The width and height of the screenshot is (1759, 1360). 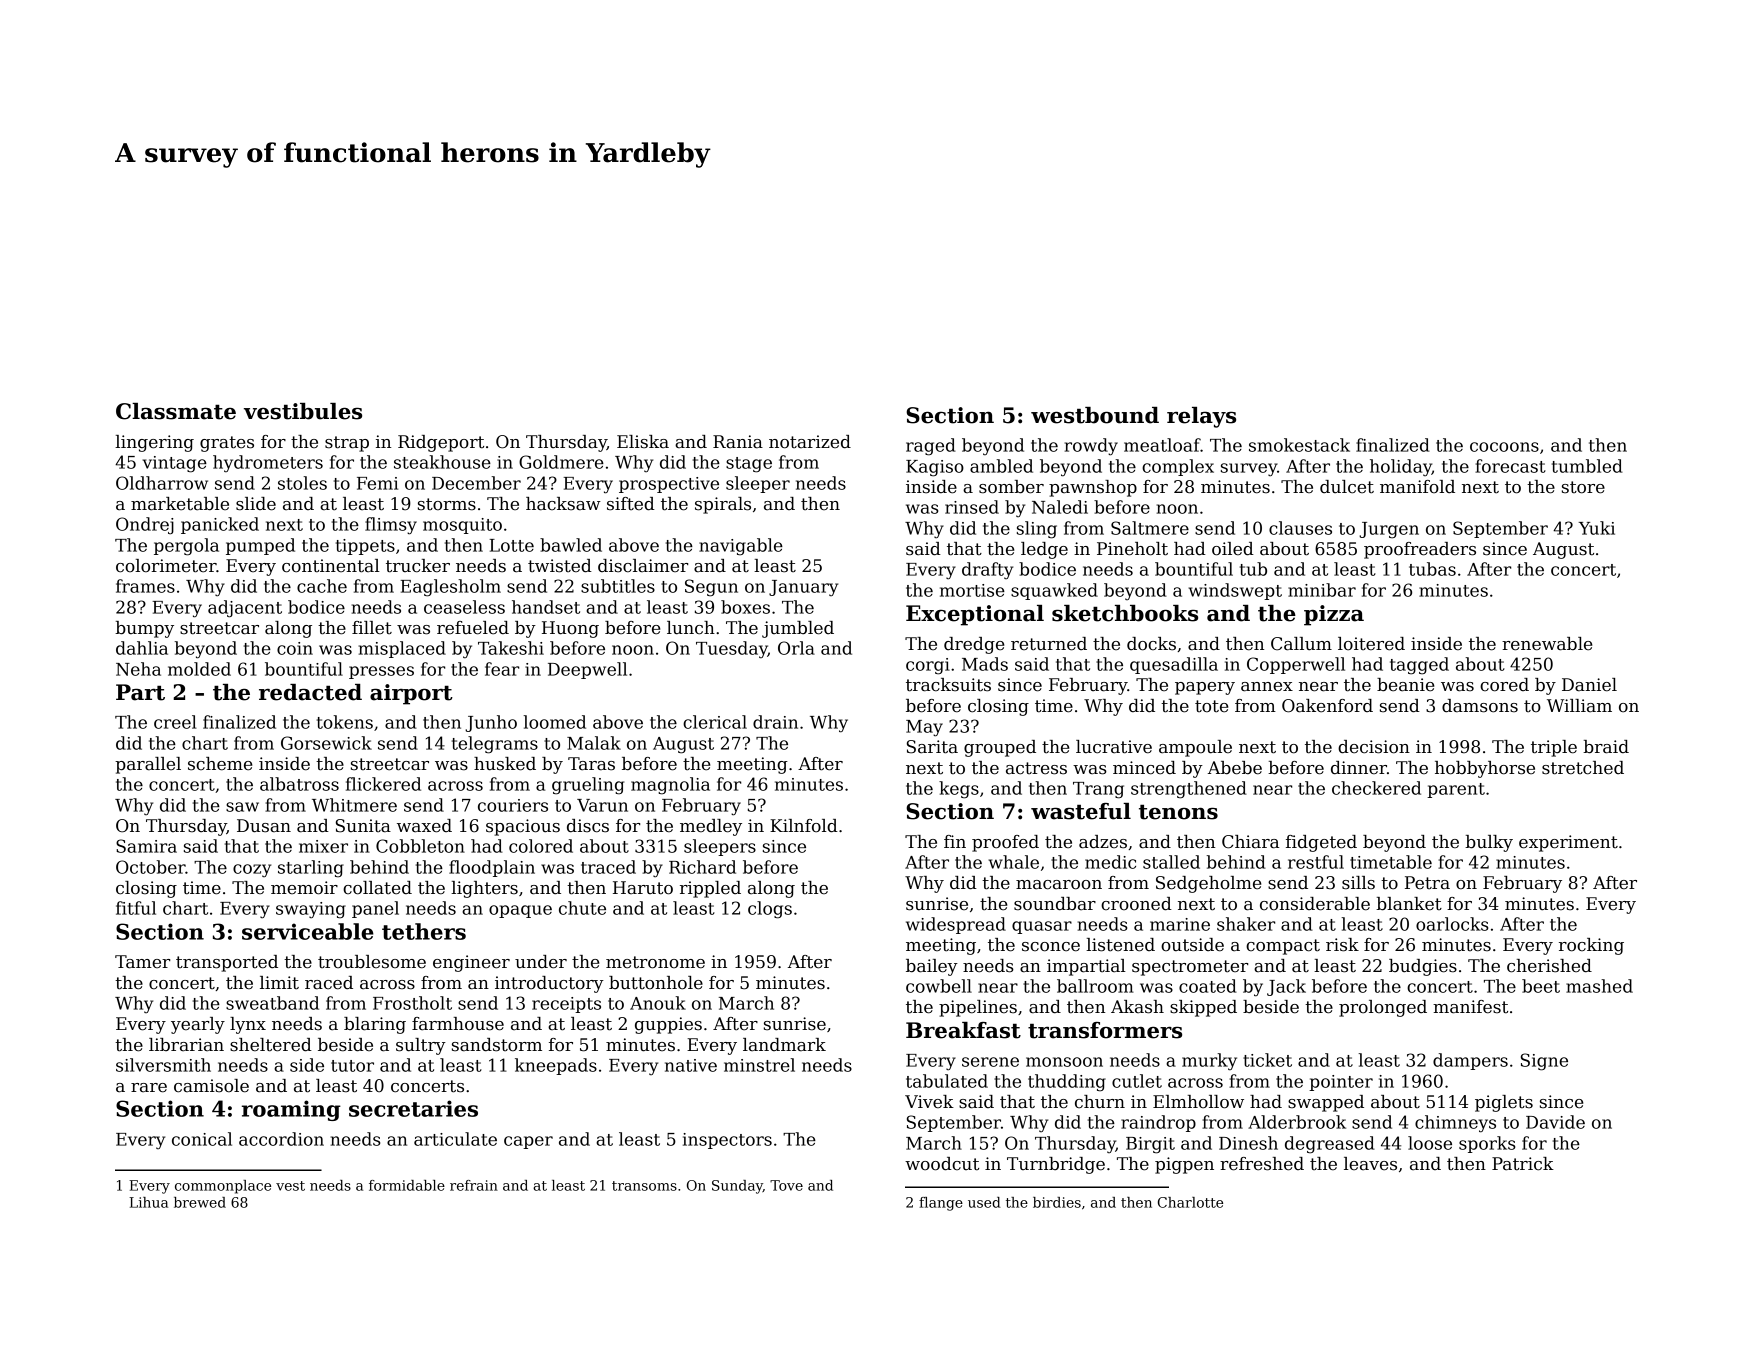 I want to click on cored, so click(x=1504, y=685).
